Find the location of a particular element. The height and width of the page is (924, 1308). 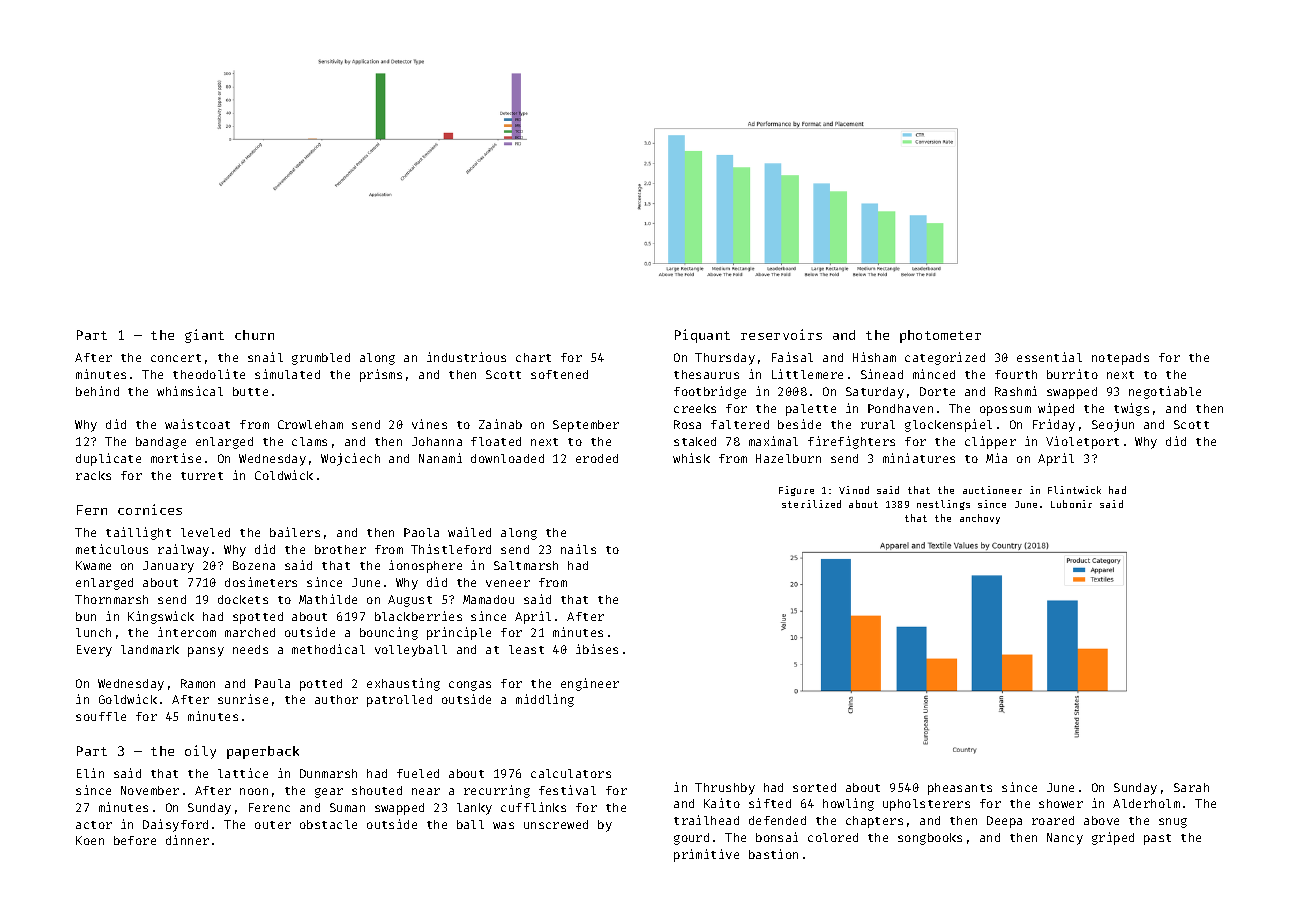

Thrushby is located at coordinates (725, 789).
